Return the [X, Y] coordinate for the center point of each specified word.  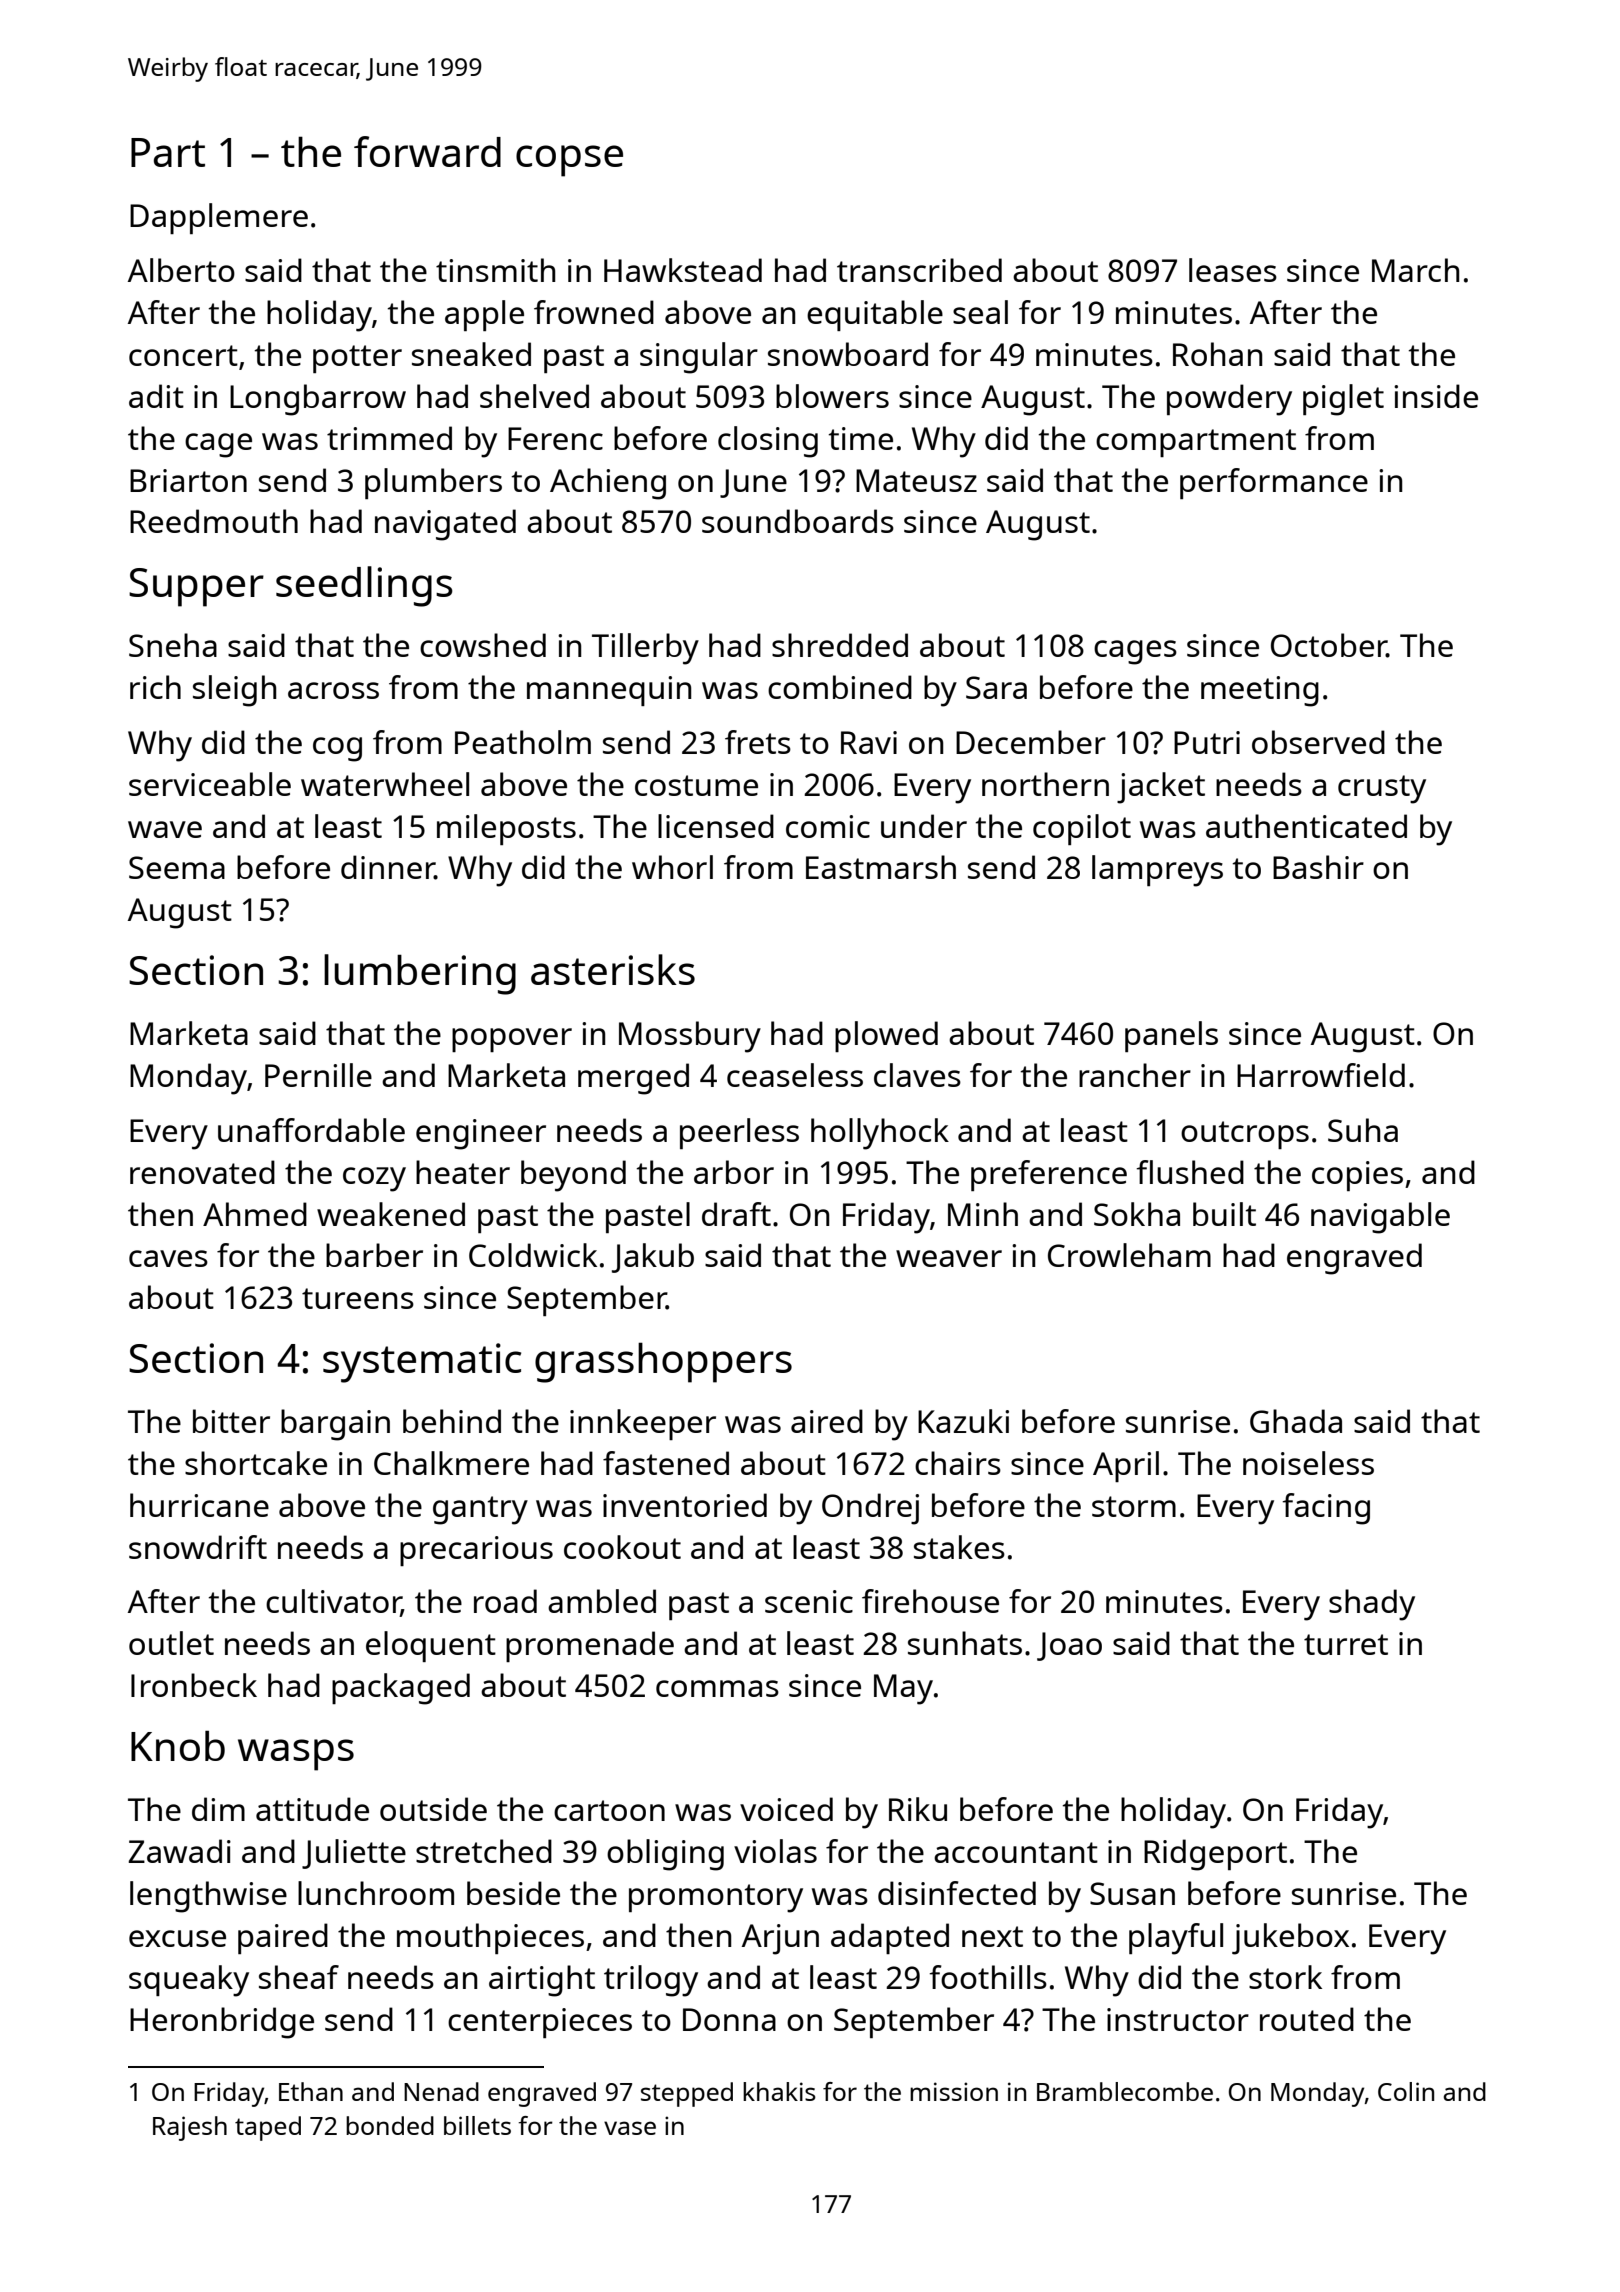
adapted [890, 1938]
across [333, 690]
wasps [296, 1755]
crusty [1382, 789]
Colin [1406, 2091]
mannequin [609, 691]
